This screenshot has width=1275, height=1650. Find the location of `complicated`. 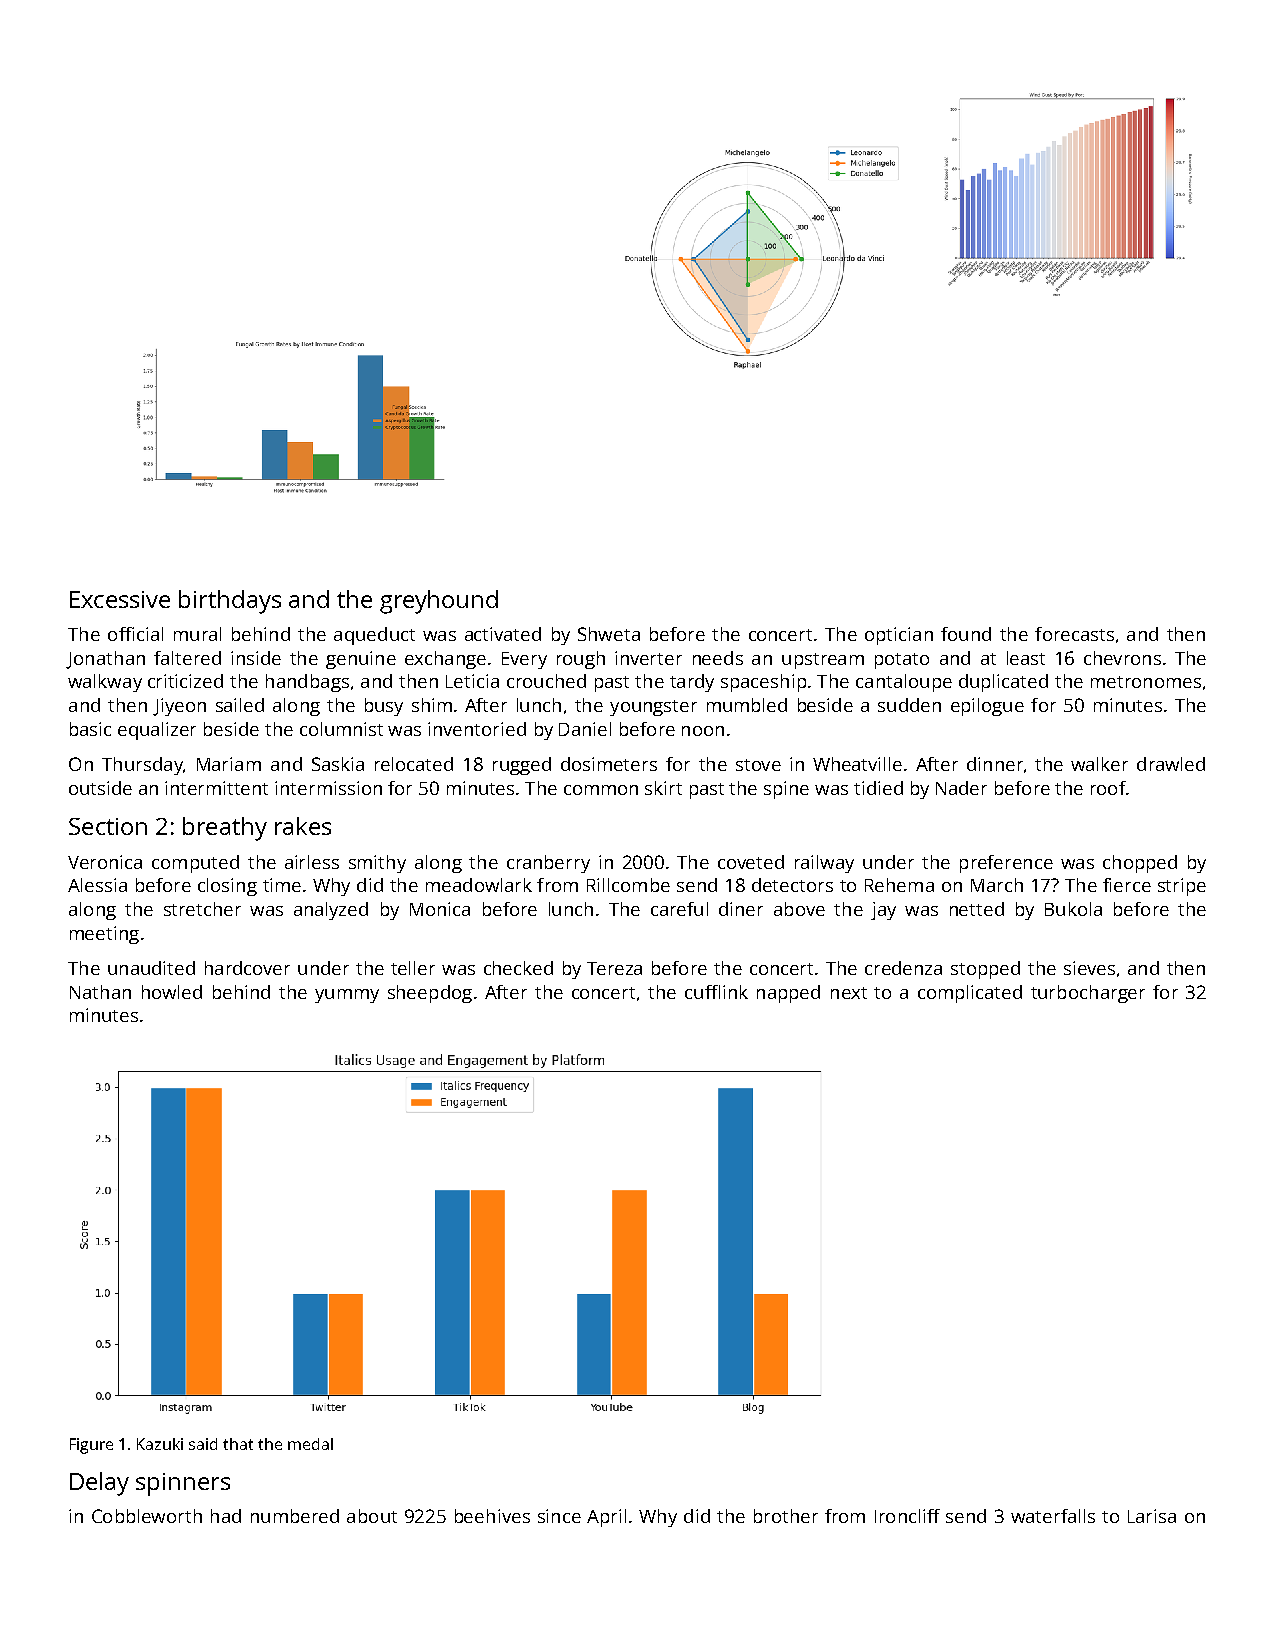

complicated is located at coordinates (970, 994).
